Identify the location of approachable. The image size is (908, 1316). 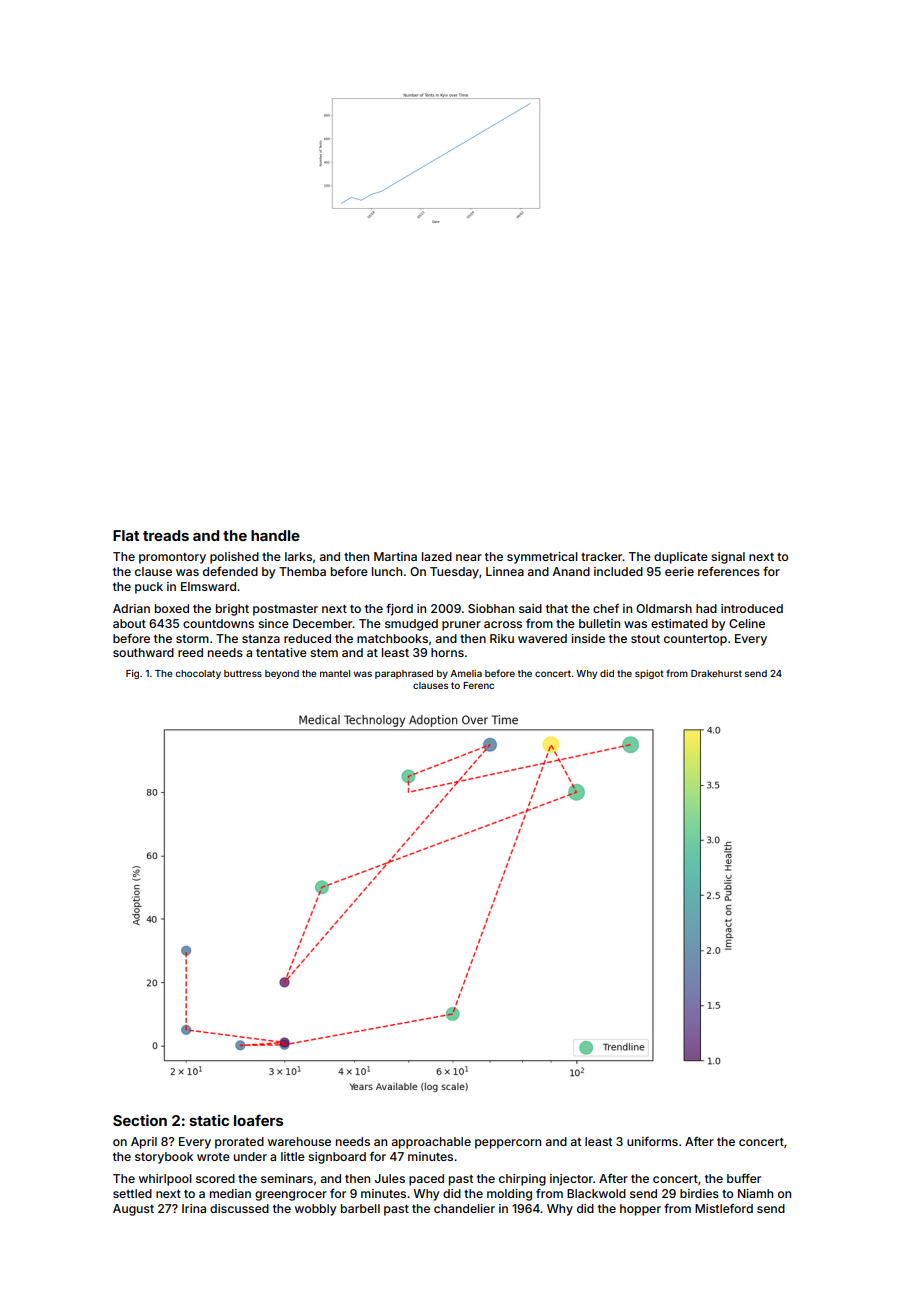
(431, 1143).
